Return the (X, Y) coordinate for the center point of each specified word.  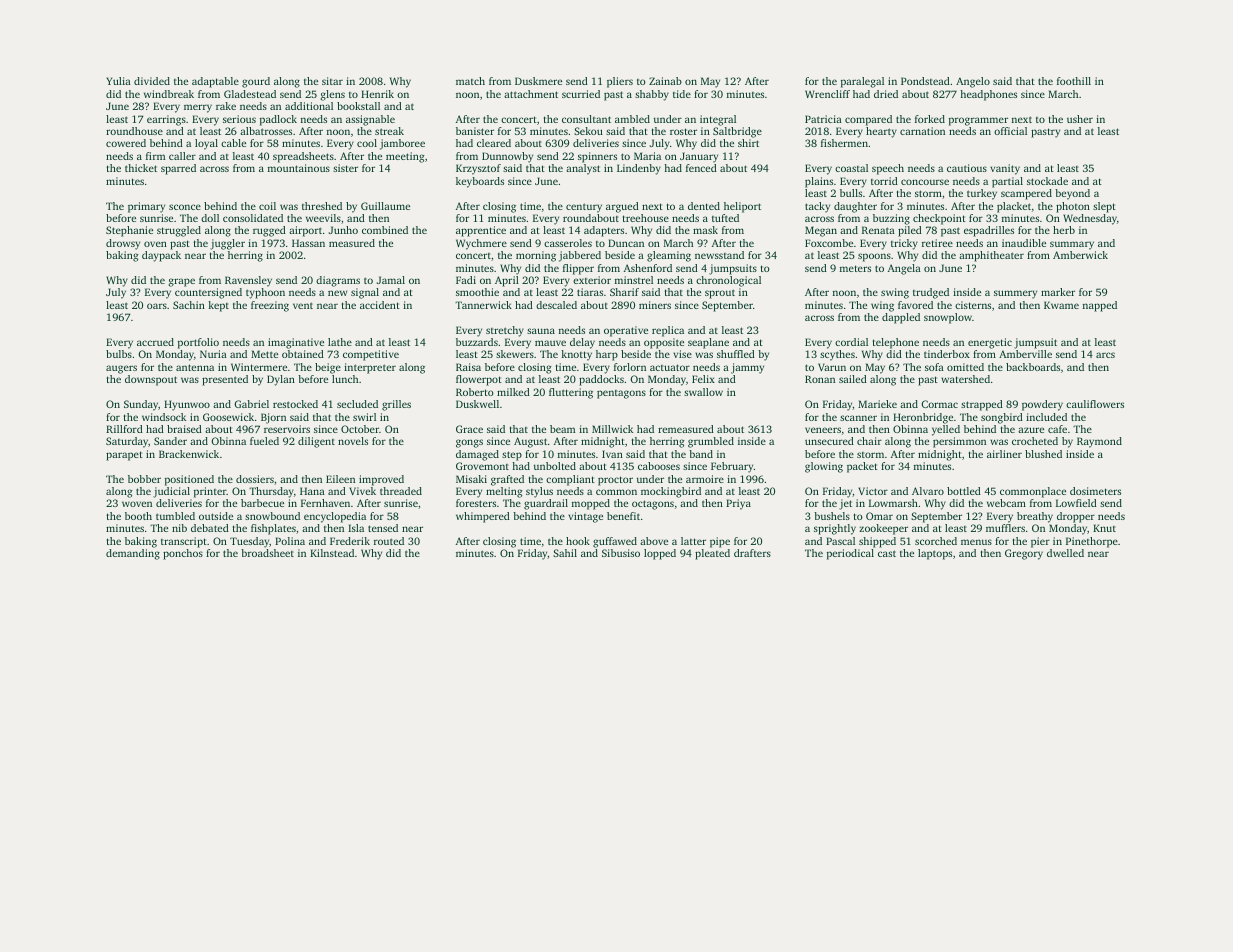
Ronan (820, 379)
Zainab (665, 81)
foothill (1074, 81)
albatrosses (266, 131)
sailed (853, 379)
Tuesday (249, 542)
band (701, 454)
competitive (371, 355)
